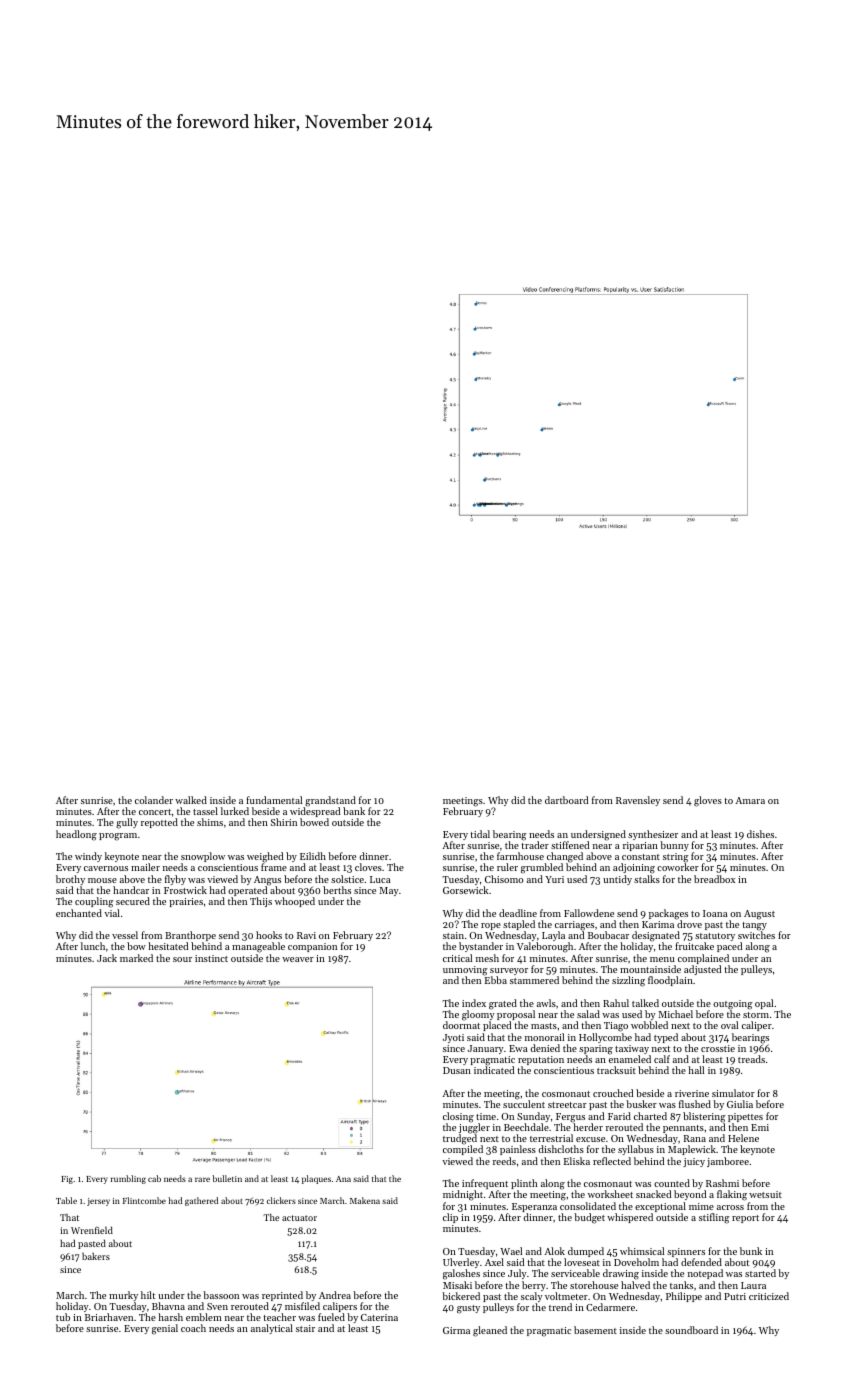 The image size is (849, 1400). Describe the element at coordinates (272, 1329) in the screenshot. I see `analytical` at that location.
